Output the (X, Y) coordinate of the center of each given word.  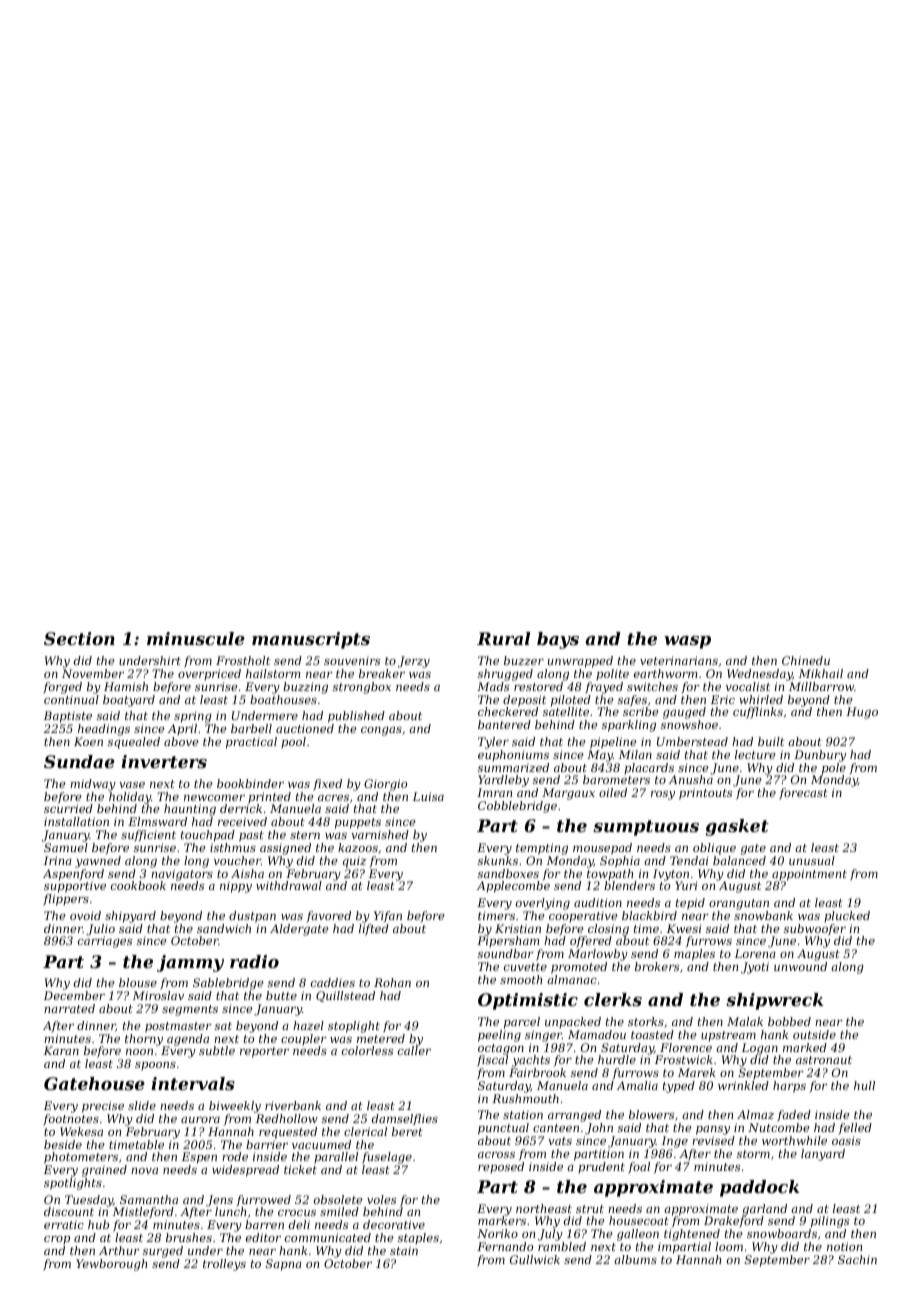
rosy (663, 795)
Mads (493, 686)
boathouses (283, 699)
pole (834, 769)
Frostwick (684, 1059)
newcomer (214, 798)
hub (98, 1224)
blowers (651, 1114)
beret (407, 1131)
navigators (182, 875)
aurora (200, 1120)
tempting (542, 849)
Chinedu (806, 660)
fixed (327, 785)
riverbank (293, 1105)
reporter (264, 1052)
